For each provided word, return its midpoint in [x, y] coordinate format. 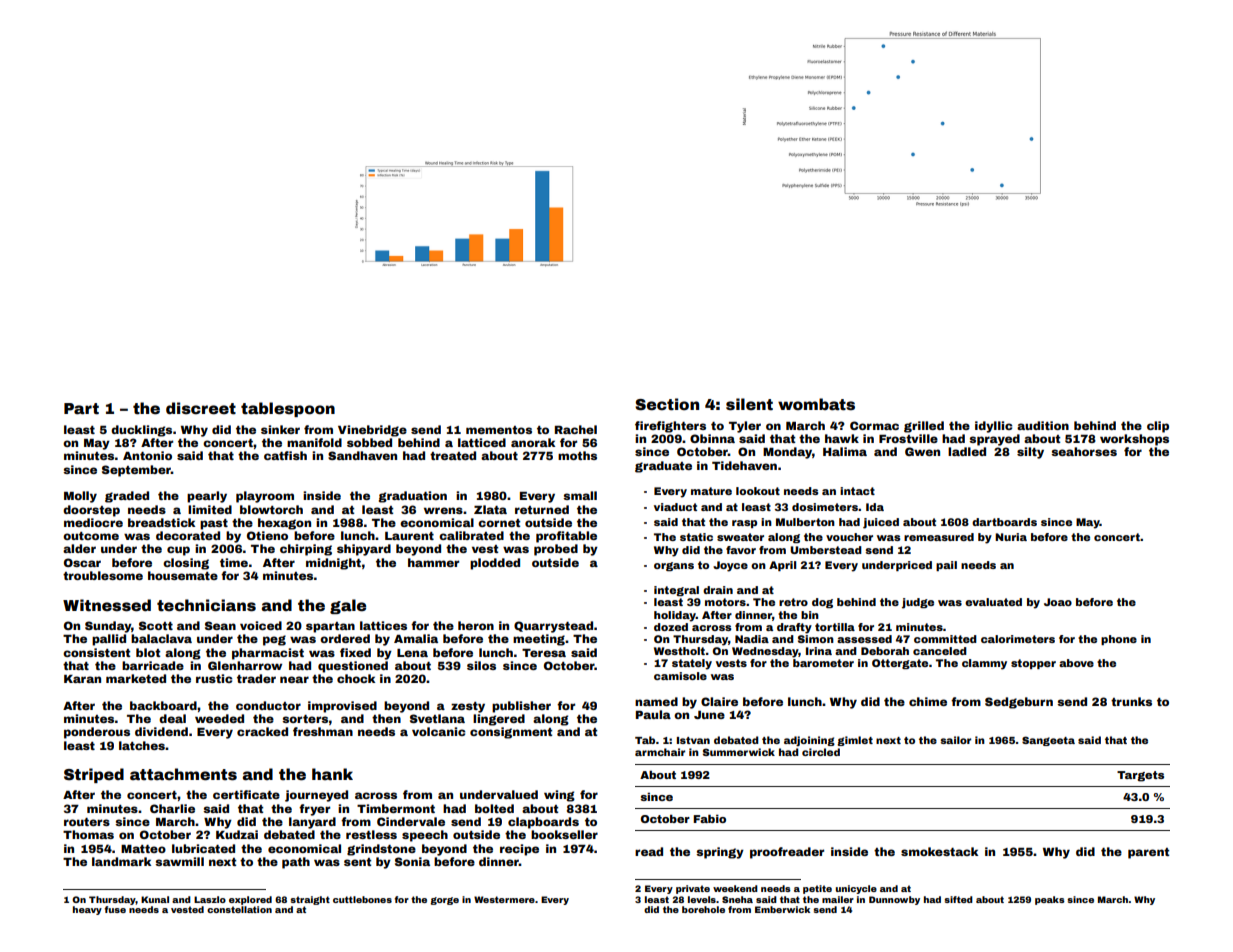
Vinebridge [372, 431]
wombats [816, 404]
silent [749, 404]
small [580, 495]
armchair [660, 752]
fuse [115, 909]
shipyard [364, 550]
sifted [958, 899]
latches [142, 745]
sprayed [994, 440]
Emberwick [782, 909]
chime [928, 701]
